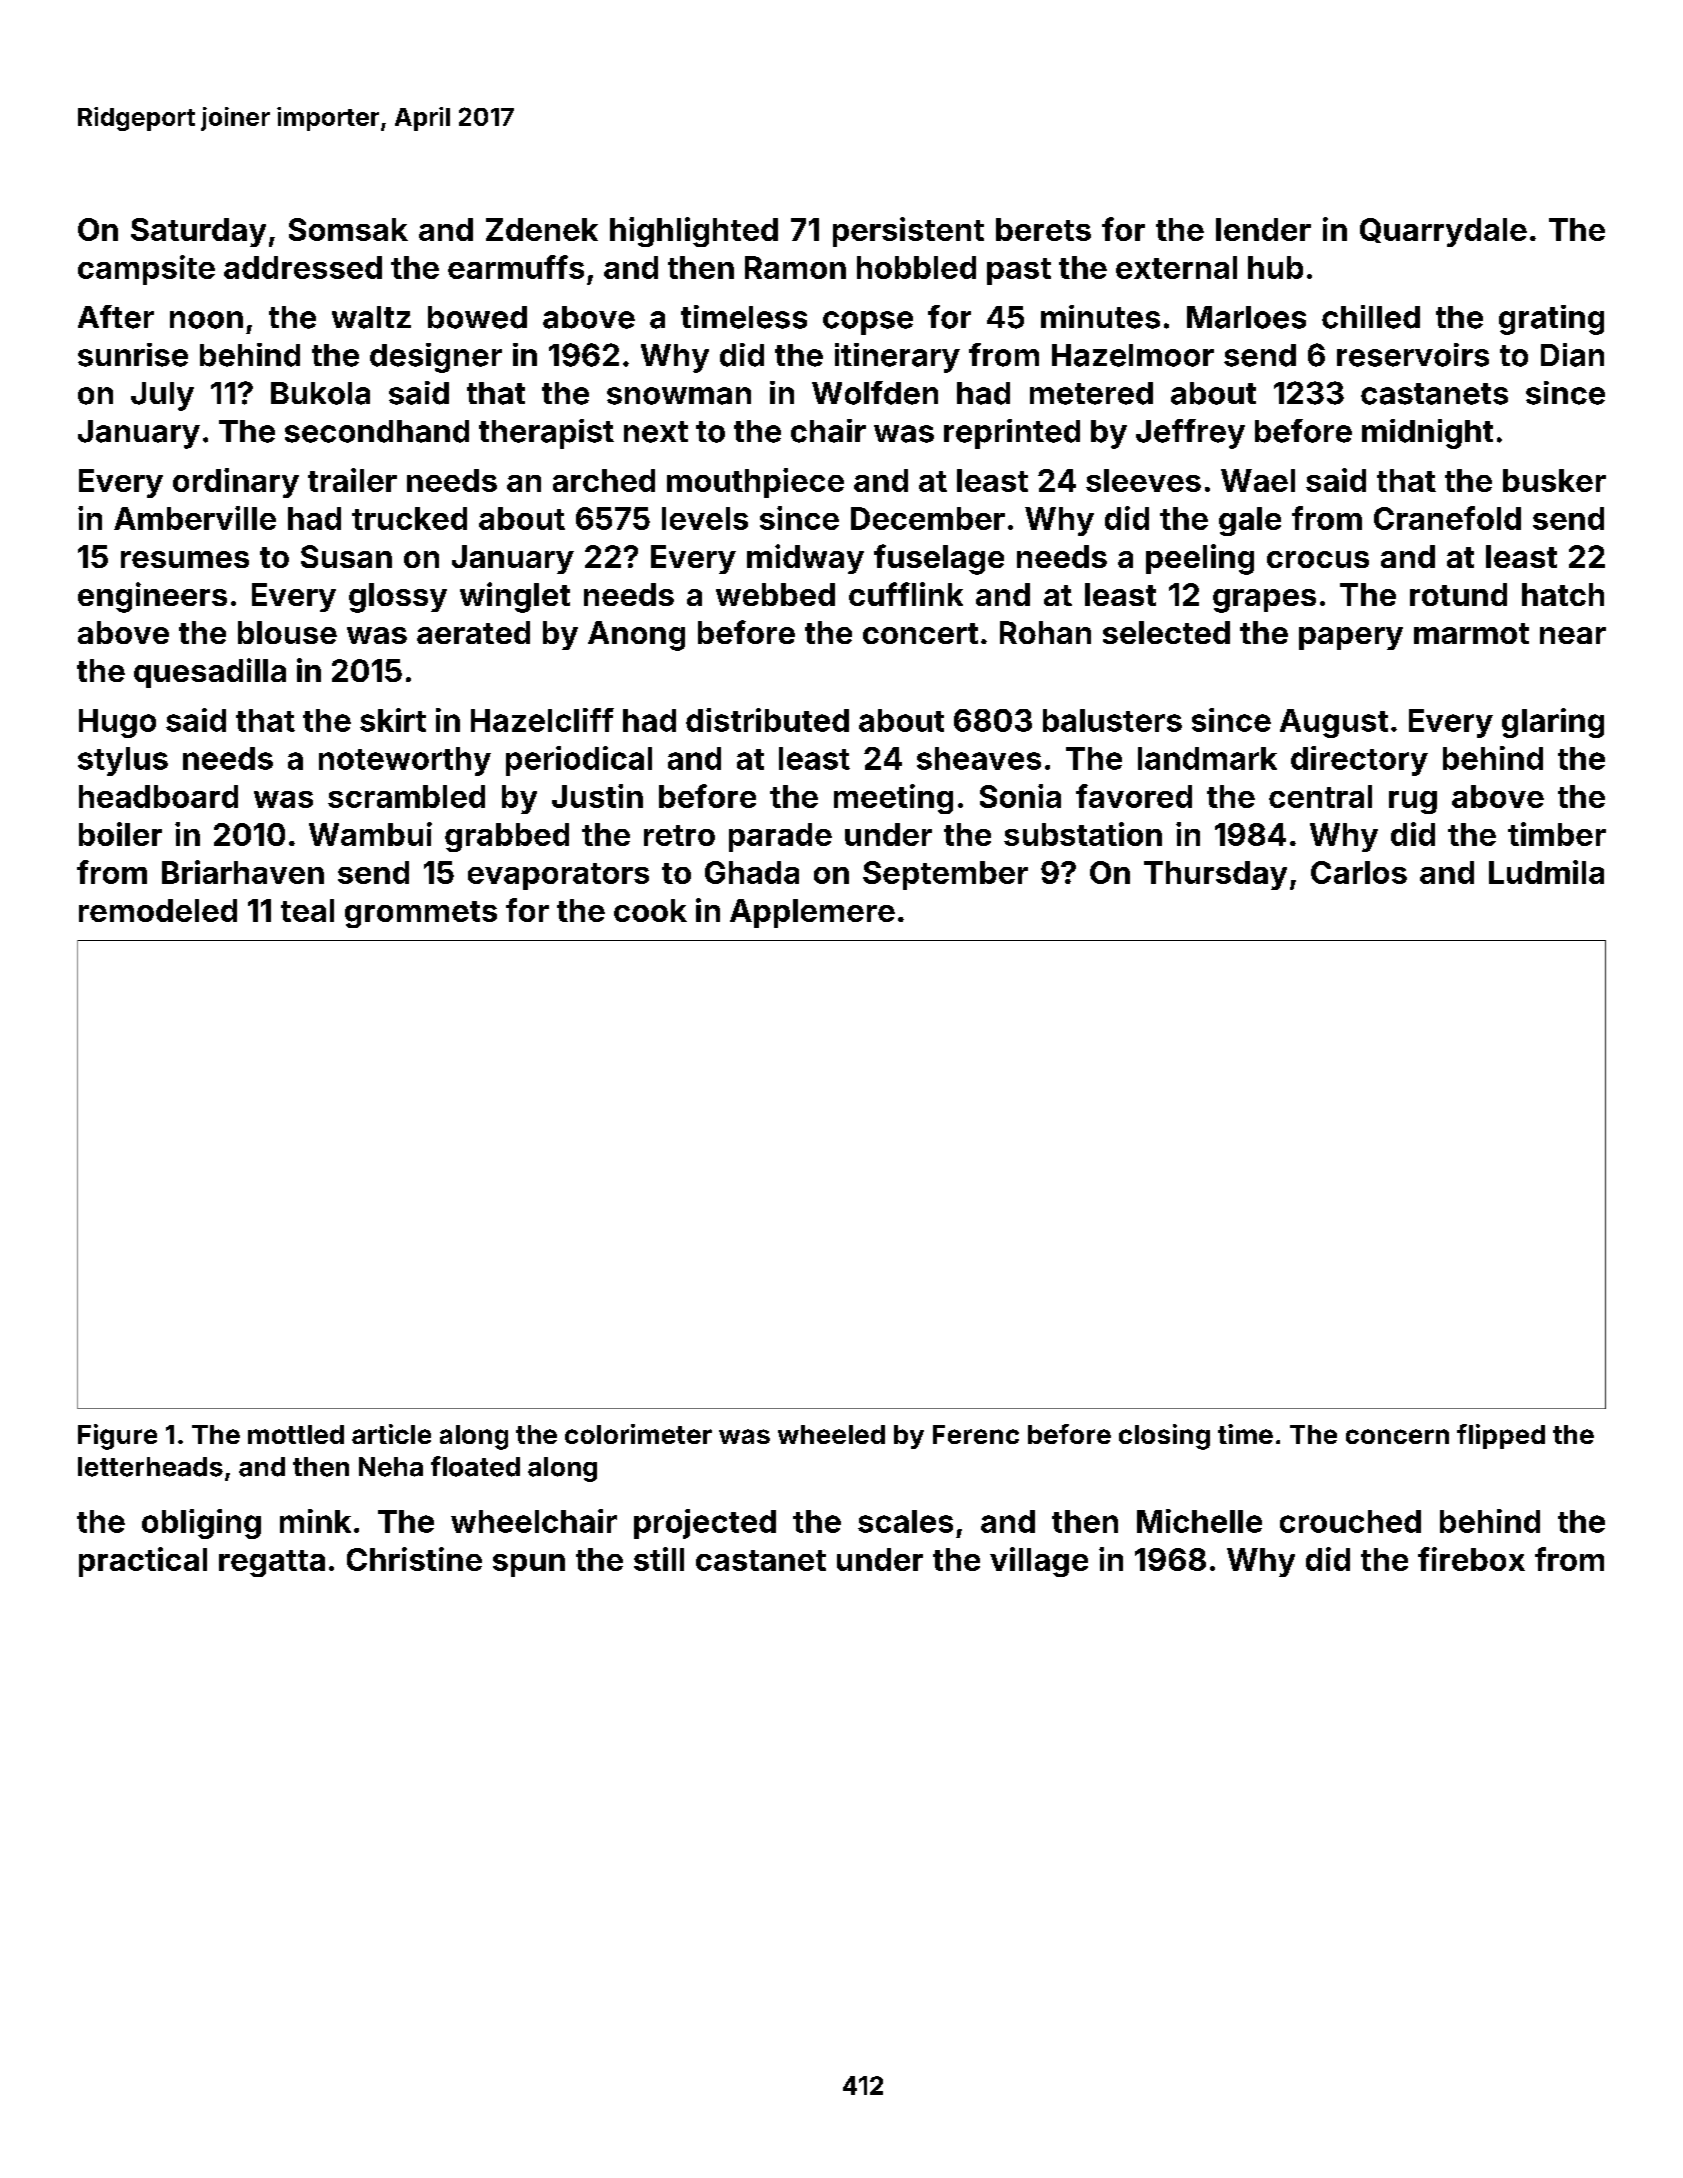 This image has width=1683, height=2178. Describe the element at coordinates (812, 913) in the image. I see `Applemere` at that location.
